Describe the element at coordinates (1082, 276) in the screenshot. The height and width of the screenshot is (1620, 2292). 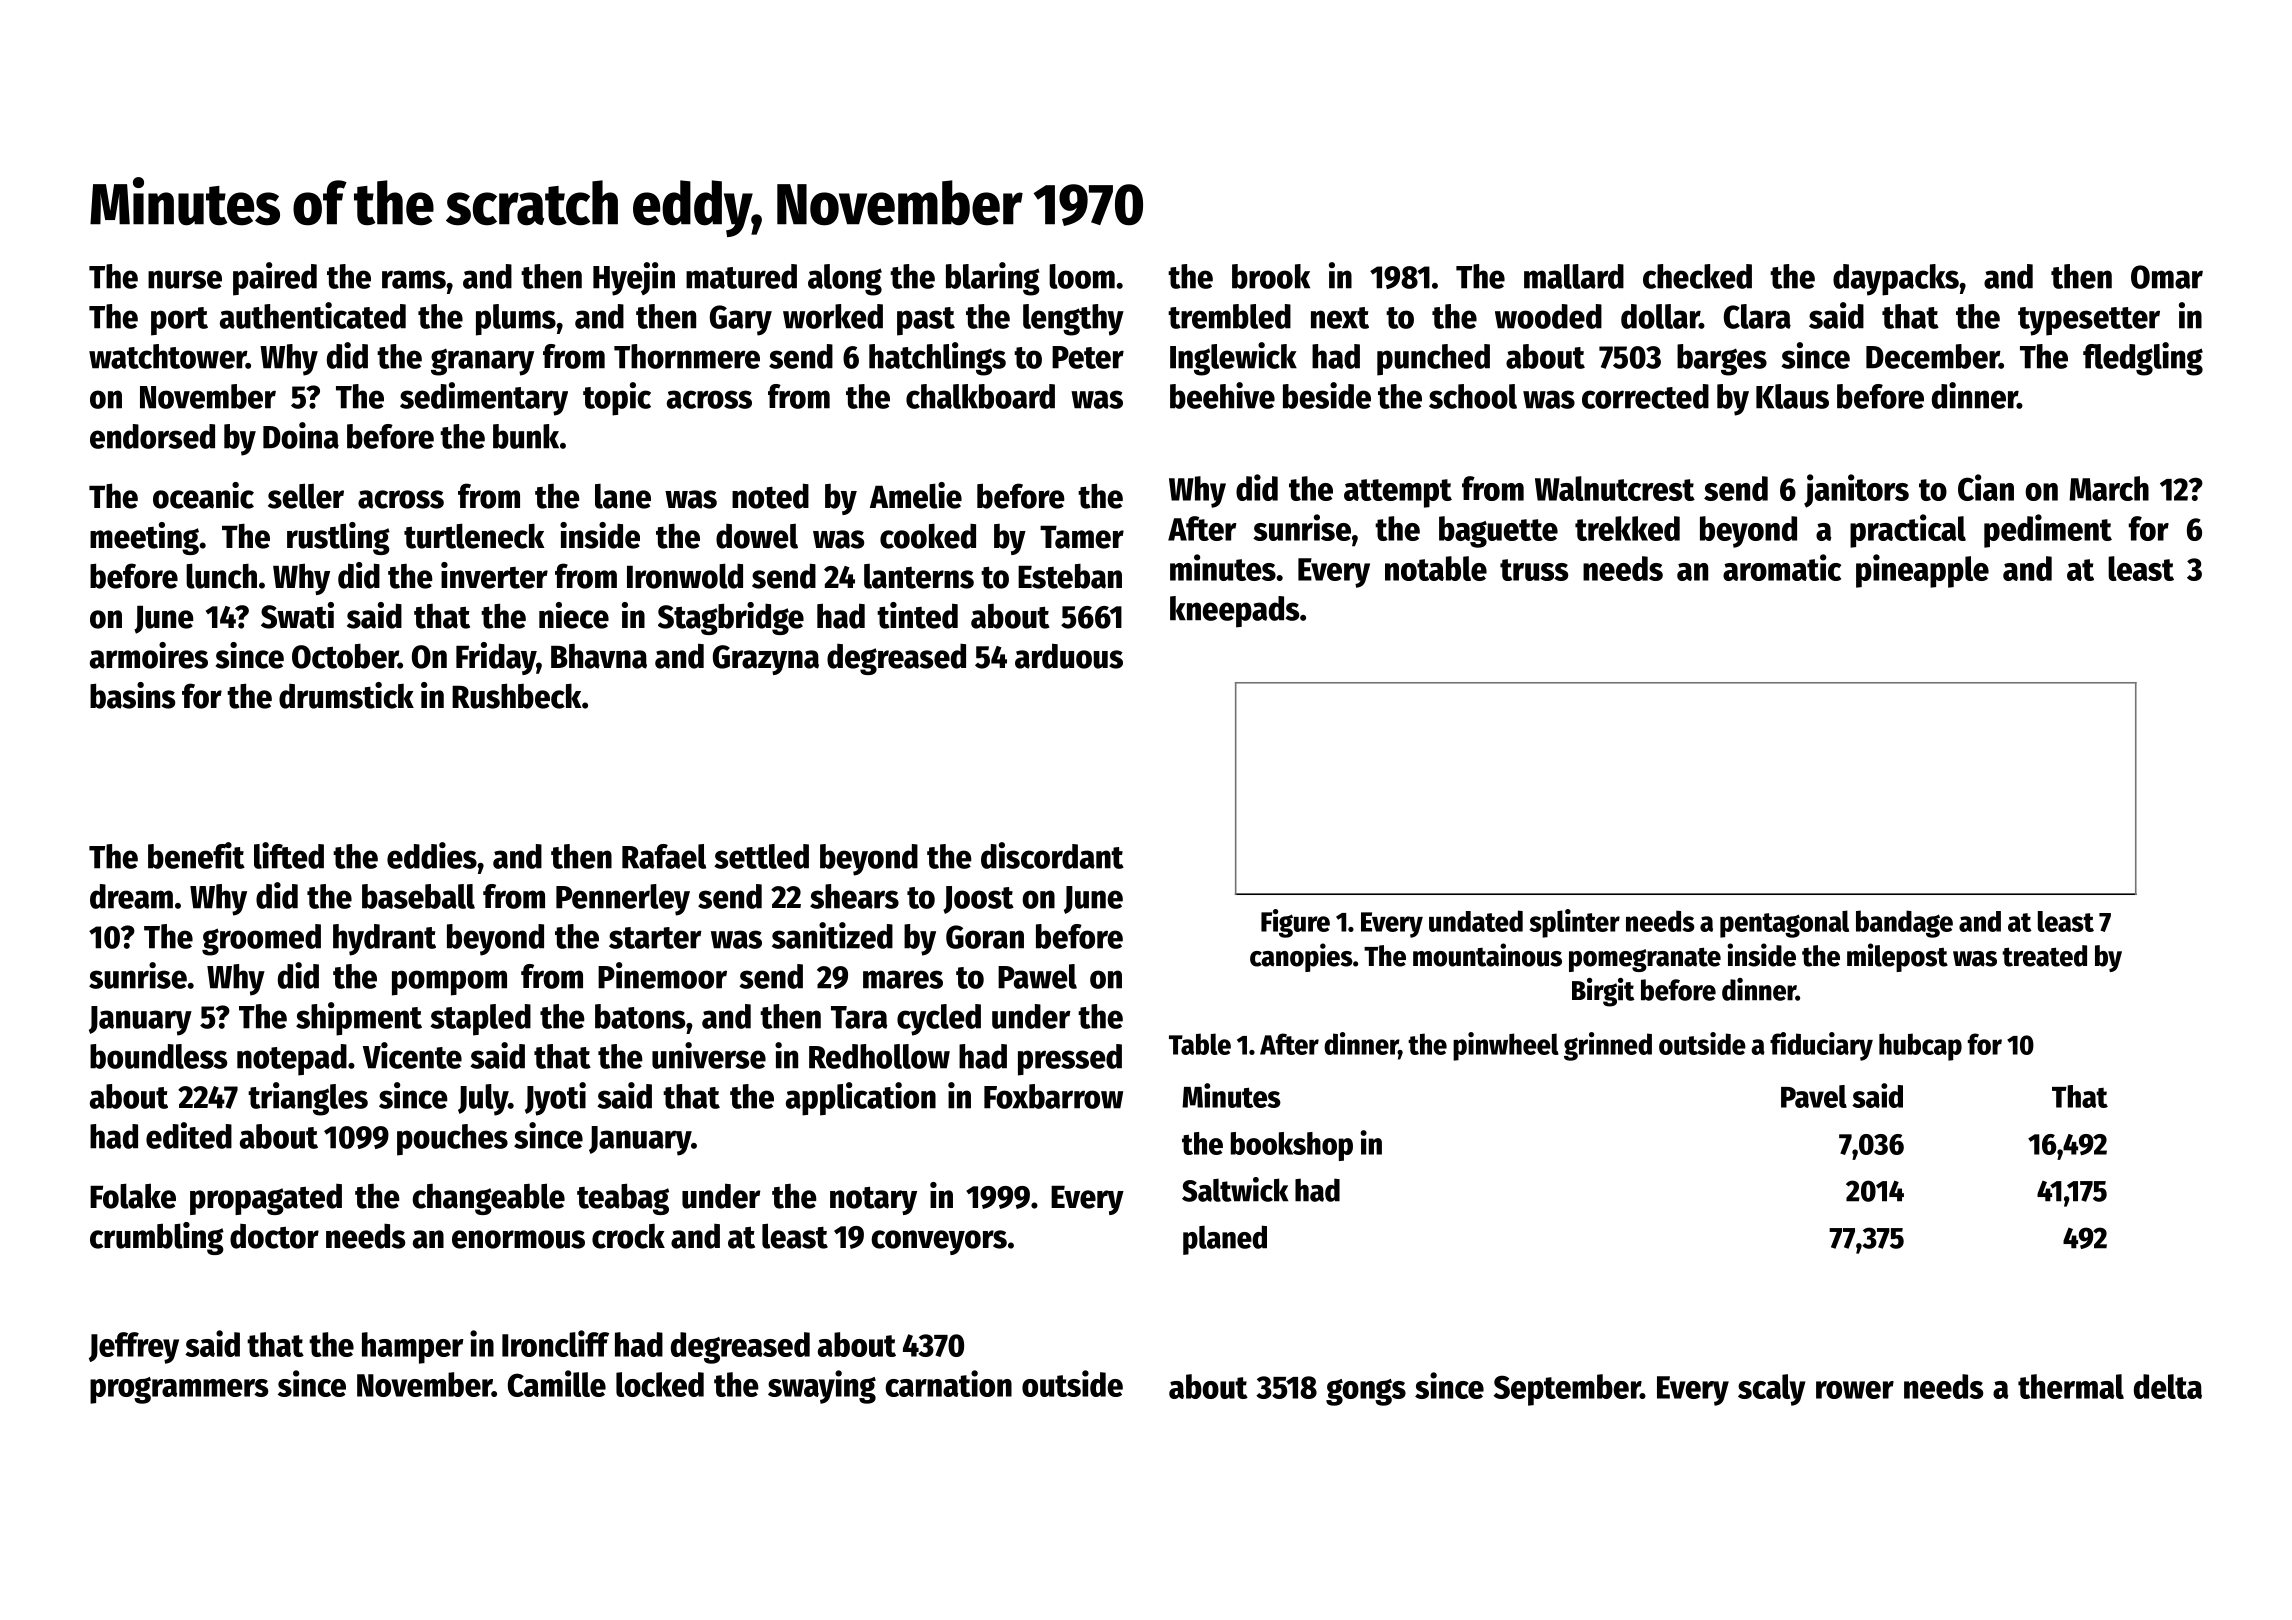
I see `loom` at that location.
